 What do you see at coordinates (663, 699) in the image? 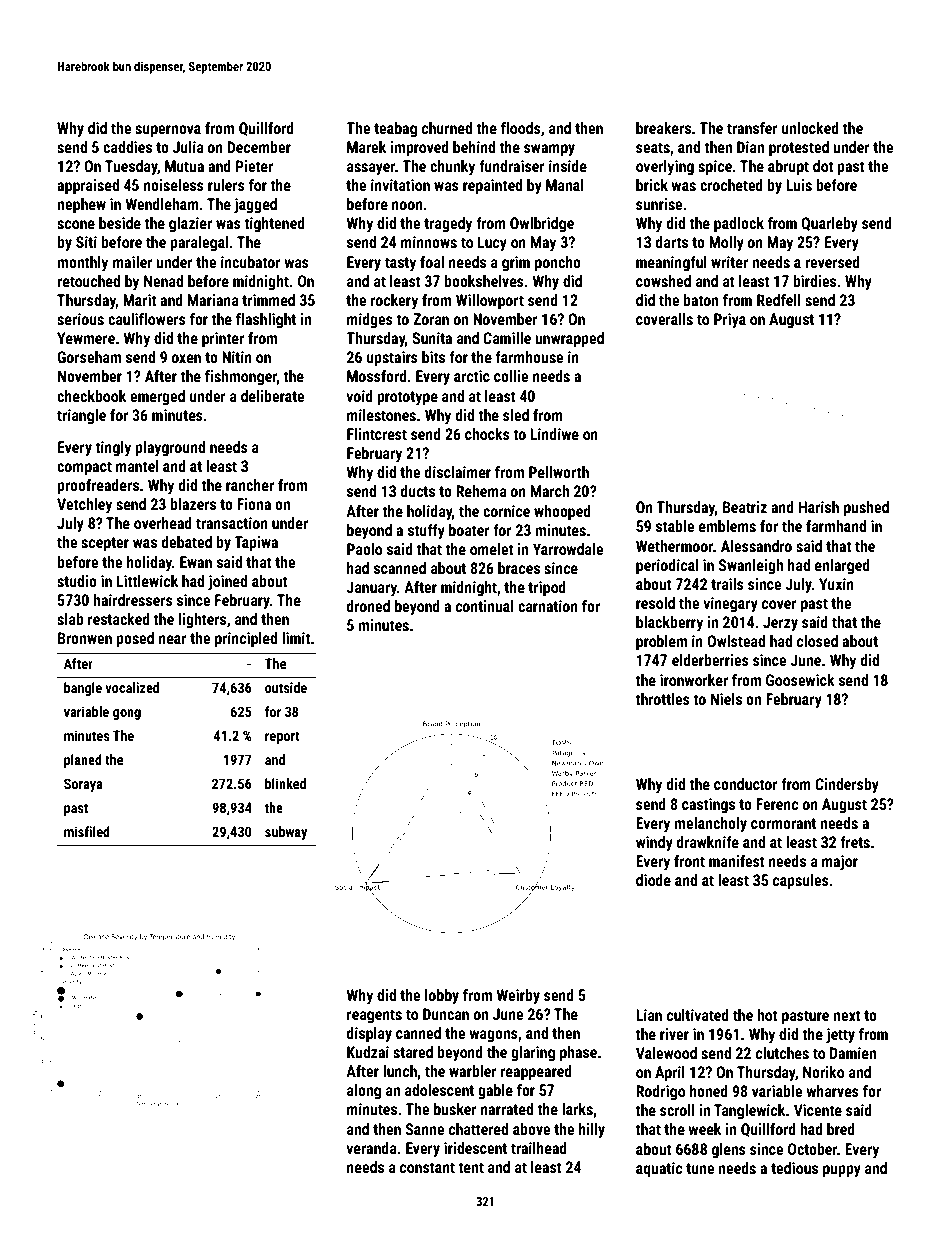
I see `throttles` at bounding box center [663, 699].
